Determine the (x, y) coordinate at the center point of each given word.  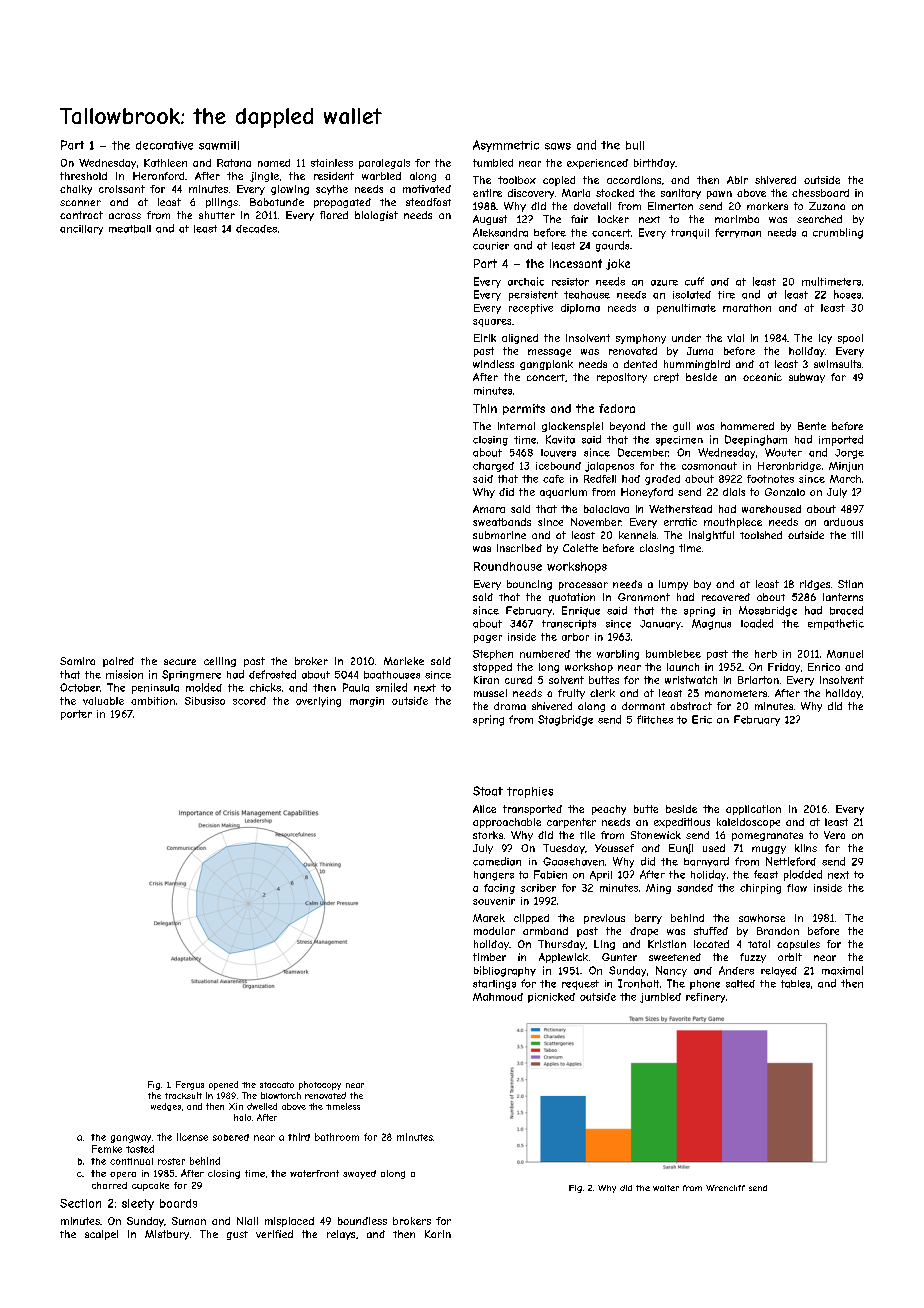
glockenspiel (572, 427)
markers (767, 206)
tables (795, 984)
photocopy (320, 1085)
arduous (843, 522)
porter (76, 715)
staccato (277, 1085)
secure (180, 662)
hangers (494, 876)
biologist (376, 216)
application (753, 810)
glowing (290, 190)
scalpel (101, 1235)
